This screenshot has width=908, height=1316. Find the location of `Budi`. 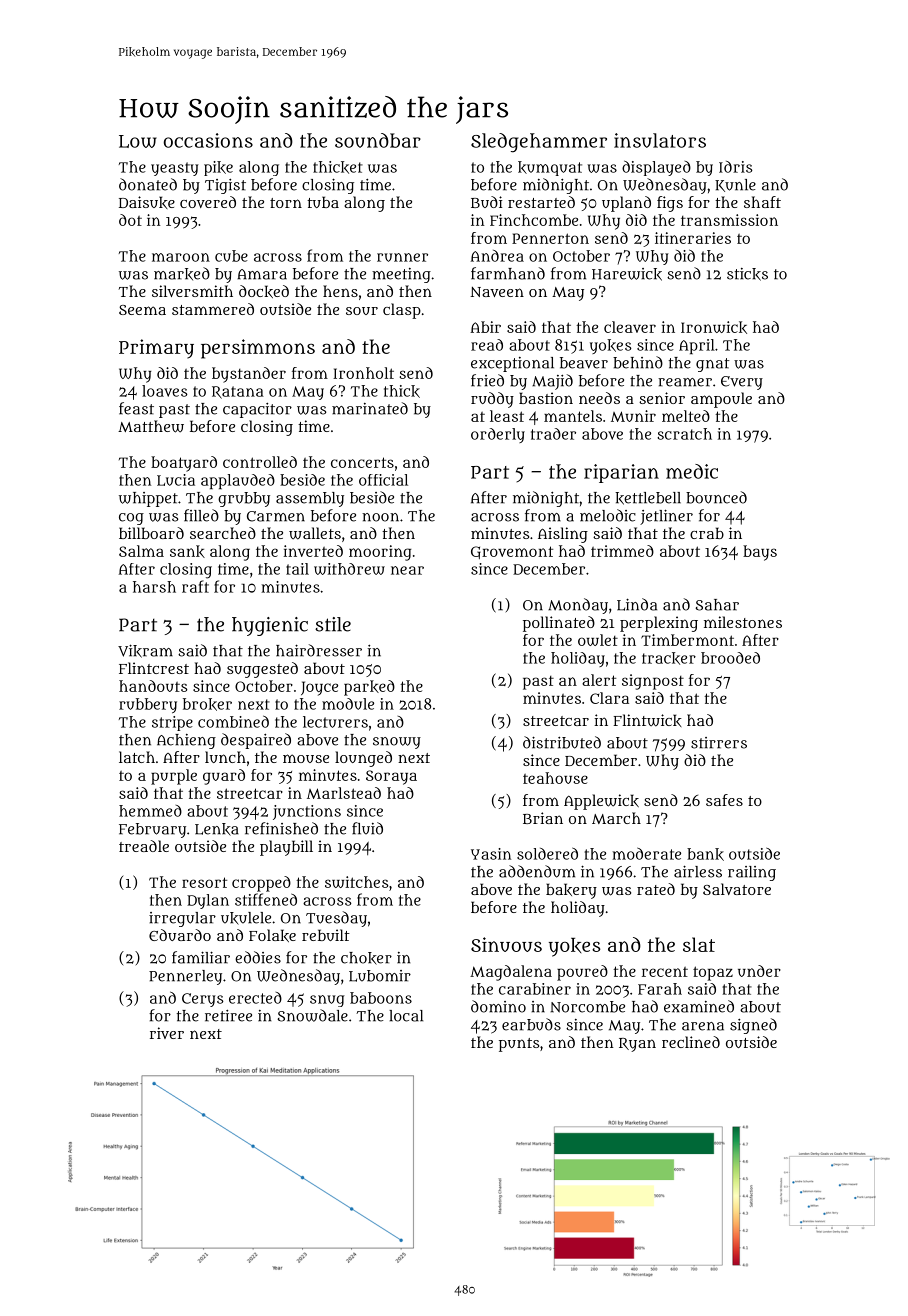

Budi is located at coordinates (486, 202).
